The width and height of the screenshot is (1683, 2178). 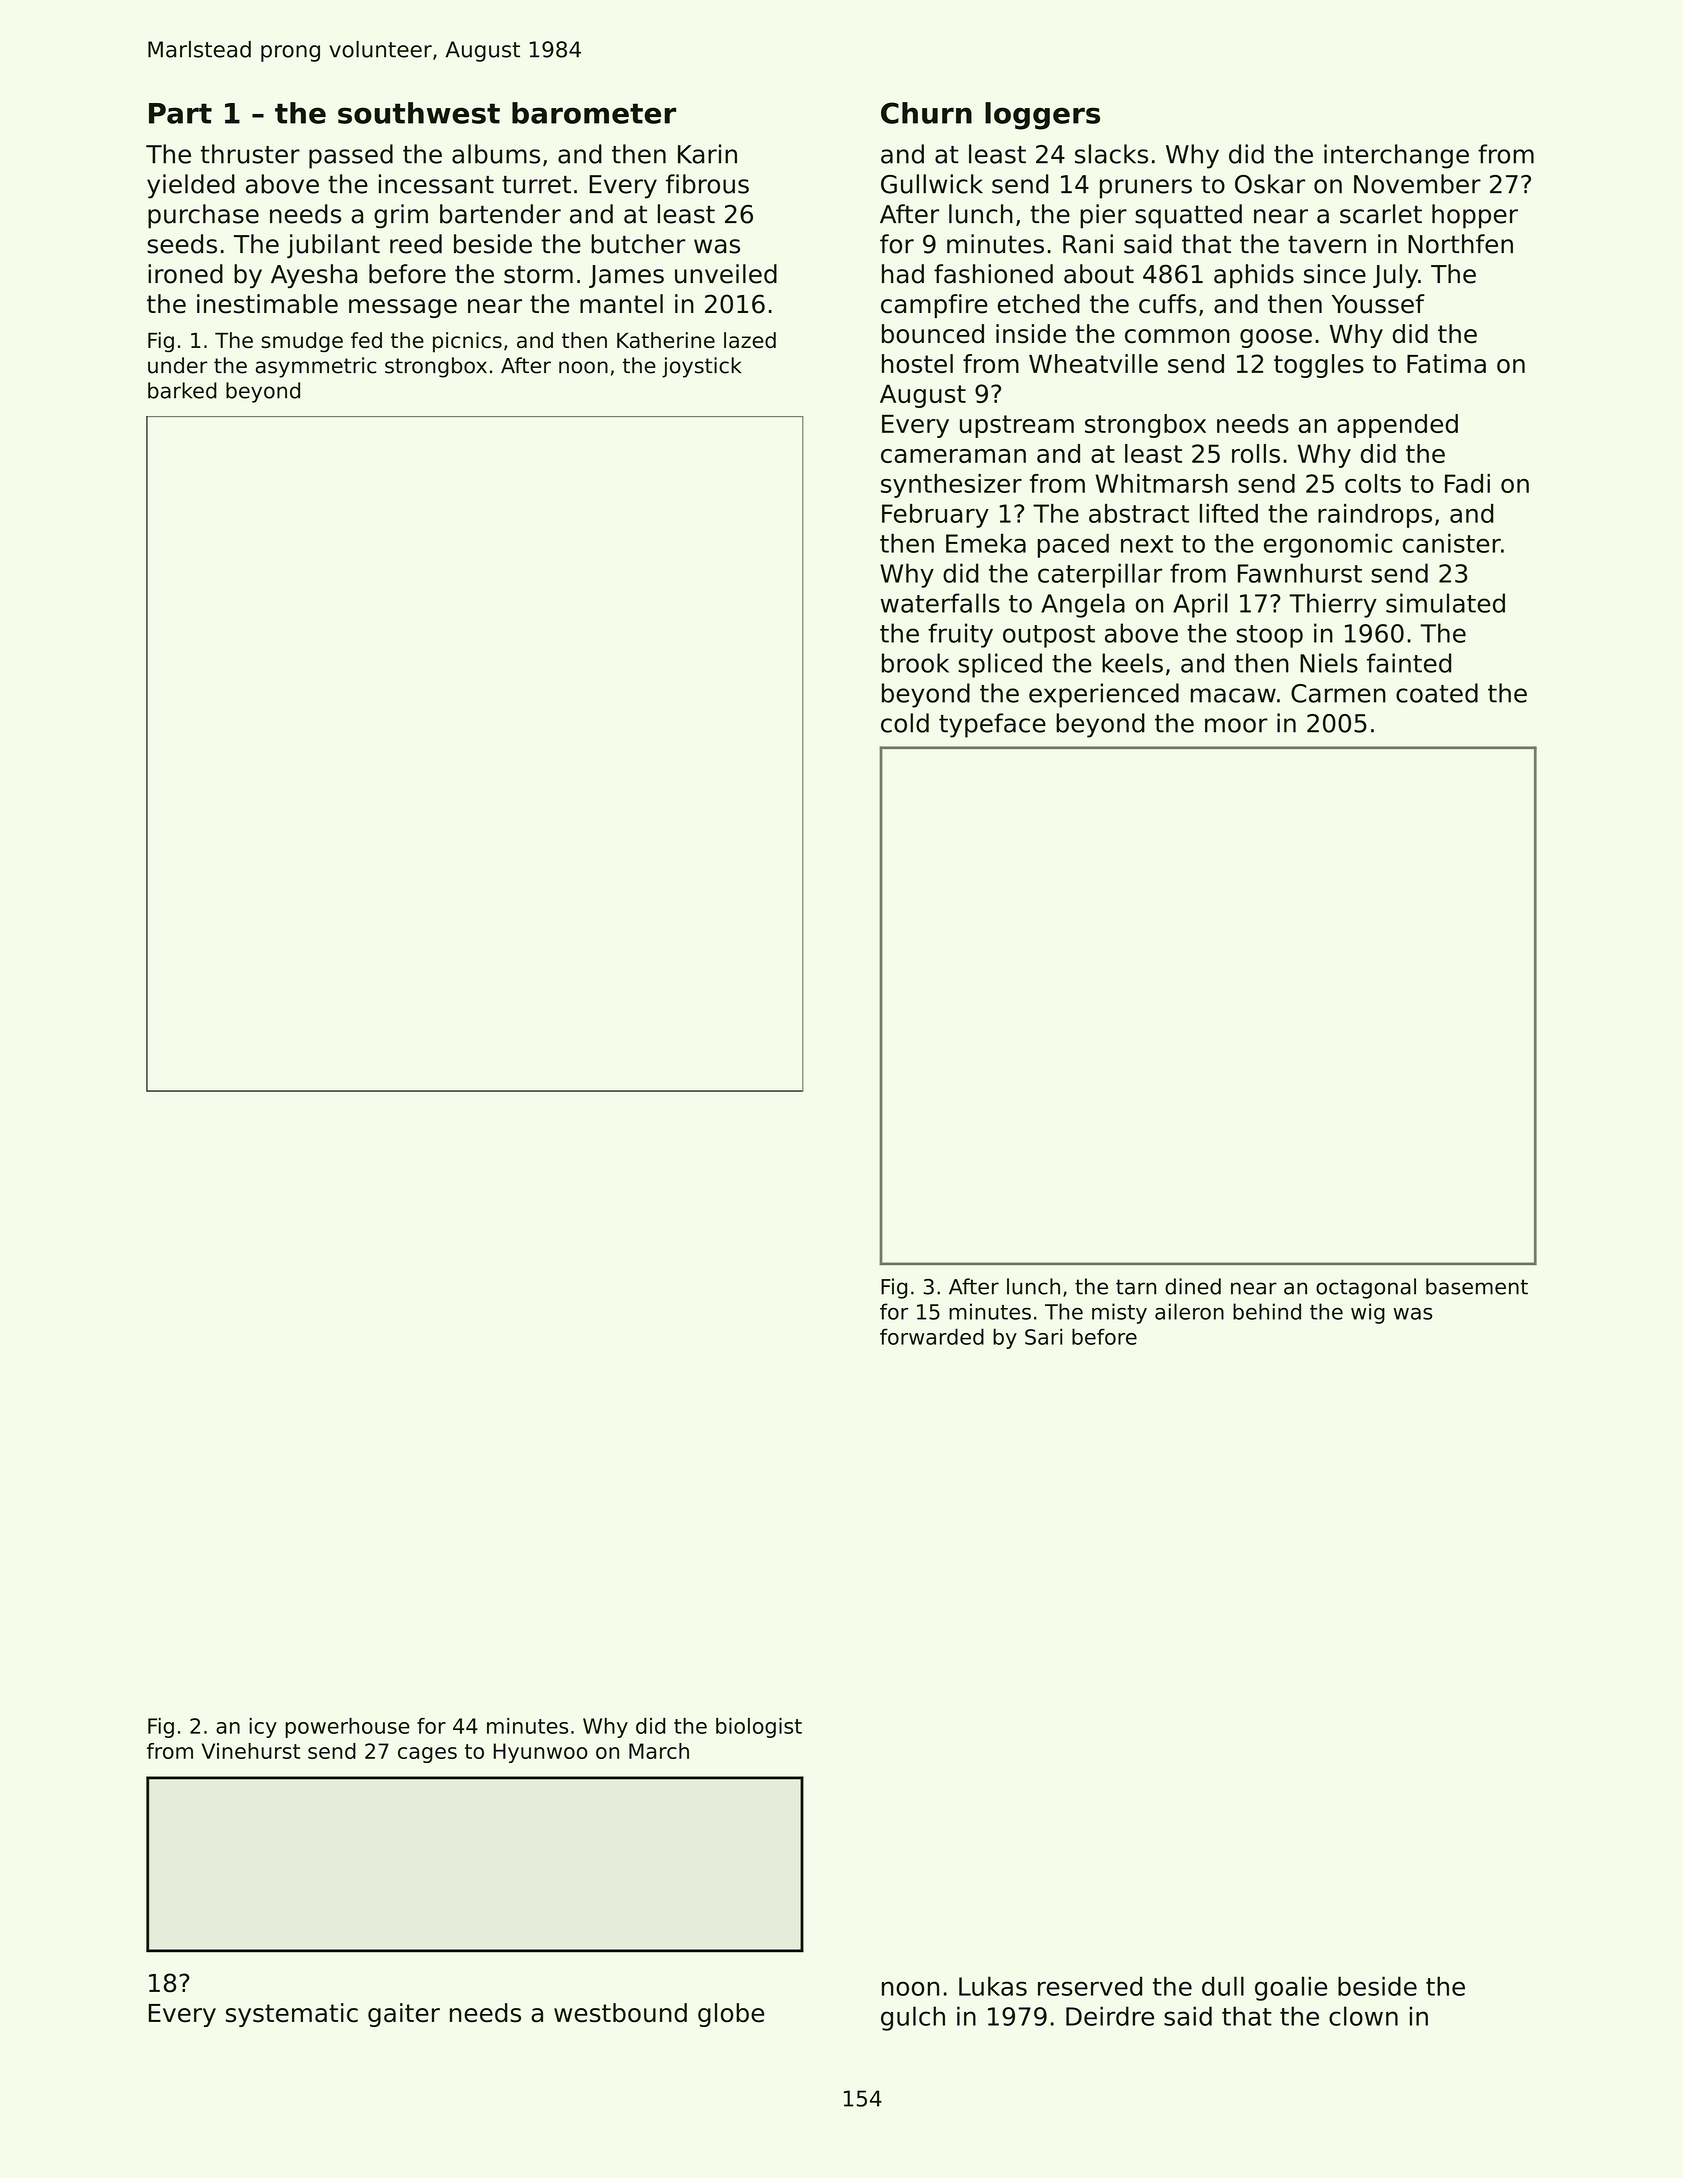 What do you see at coordinates (1368, 1313) in the screenshot?
I see `wig` at bounding box center [1368, 1313].
